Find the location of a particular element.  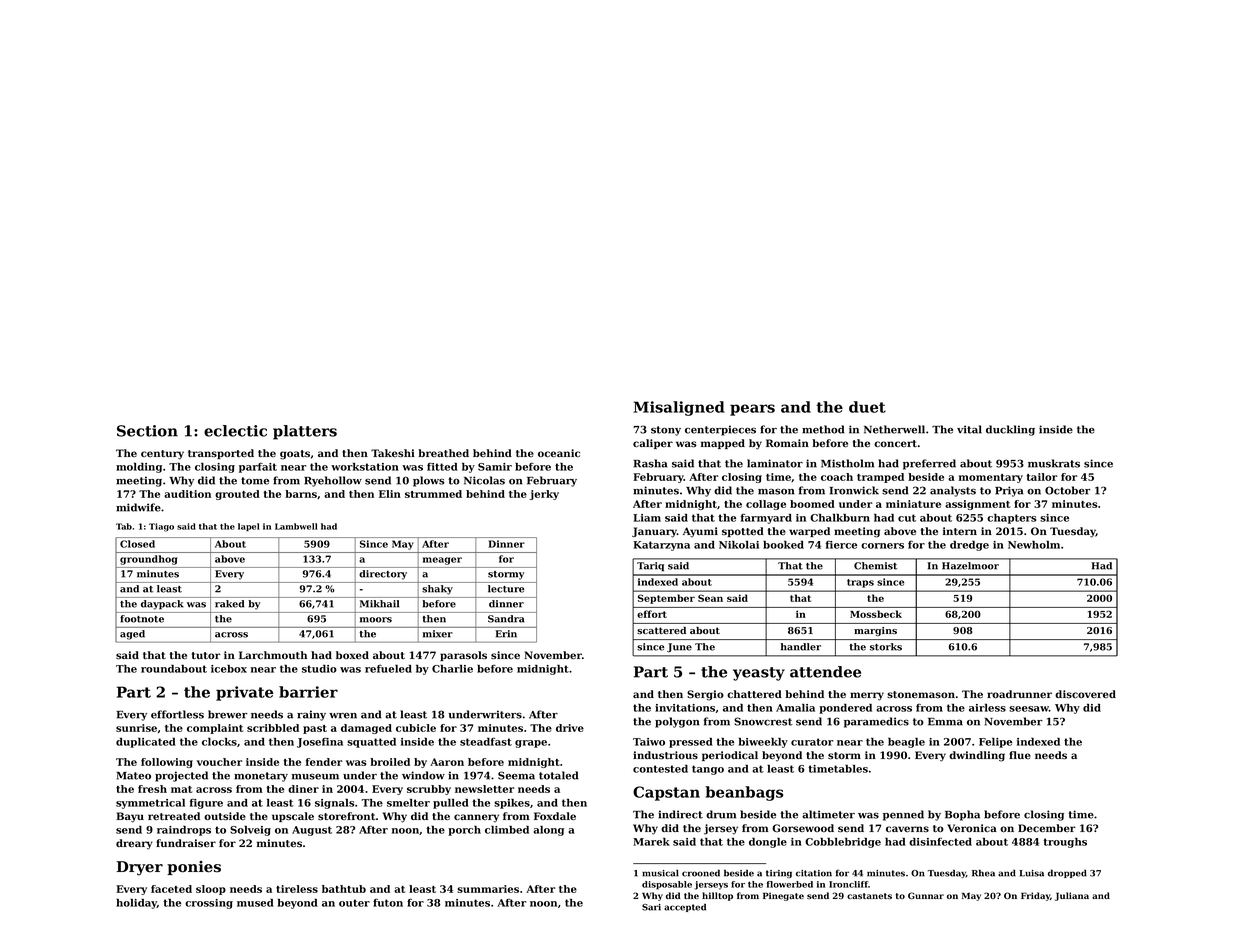

chapters is located at coordinates (1011, 519).
